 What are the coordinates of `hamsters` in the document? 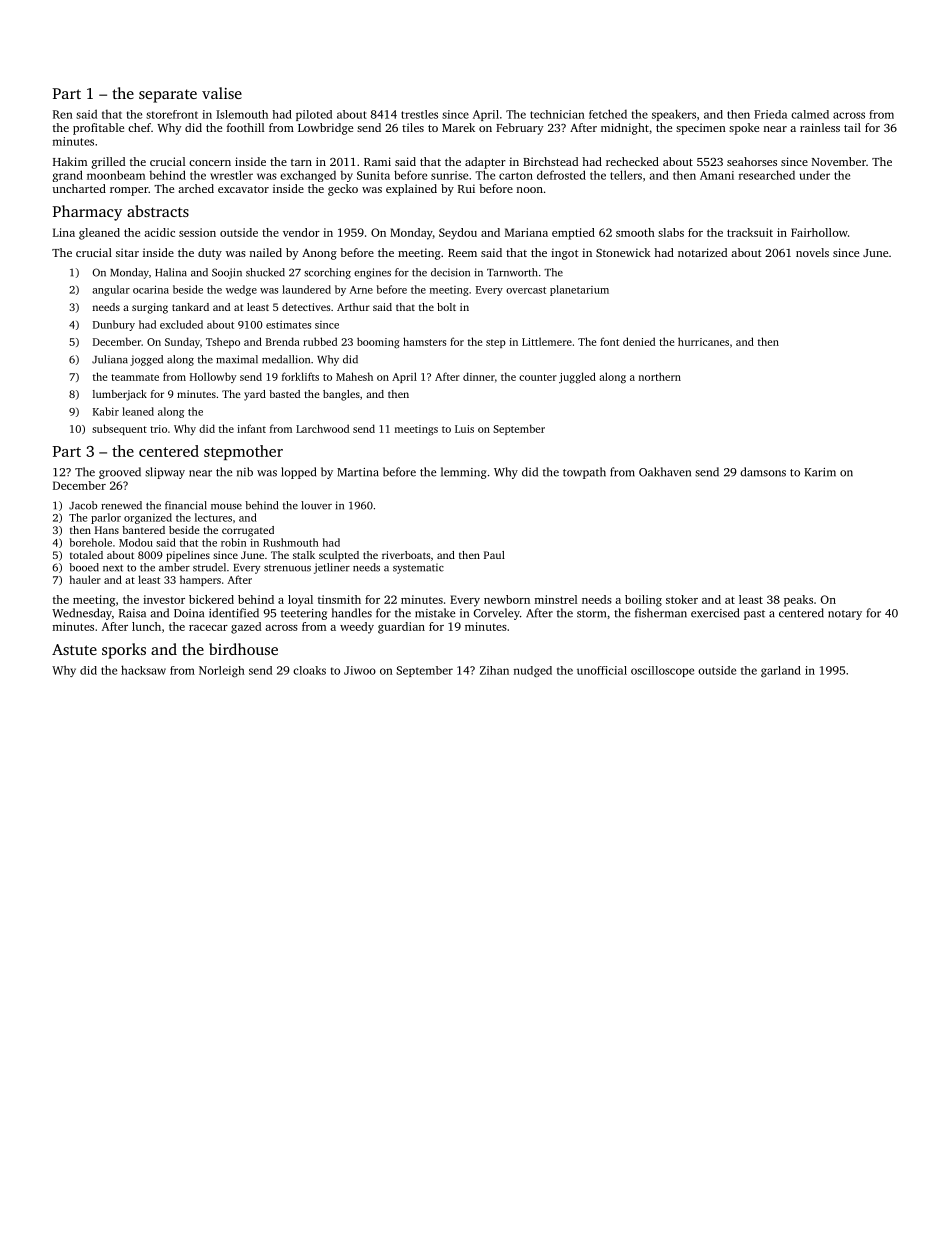 It's located at (424, 341).
